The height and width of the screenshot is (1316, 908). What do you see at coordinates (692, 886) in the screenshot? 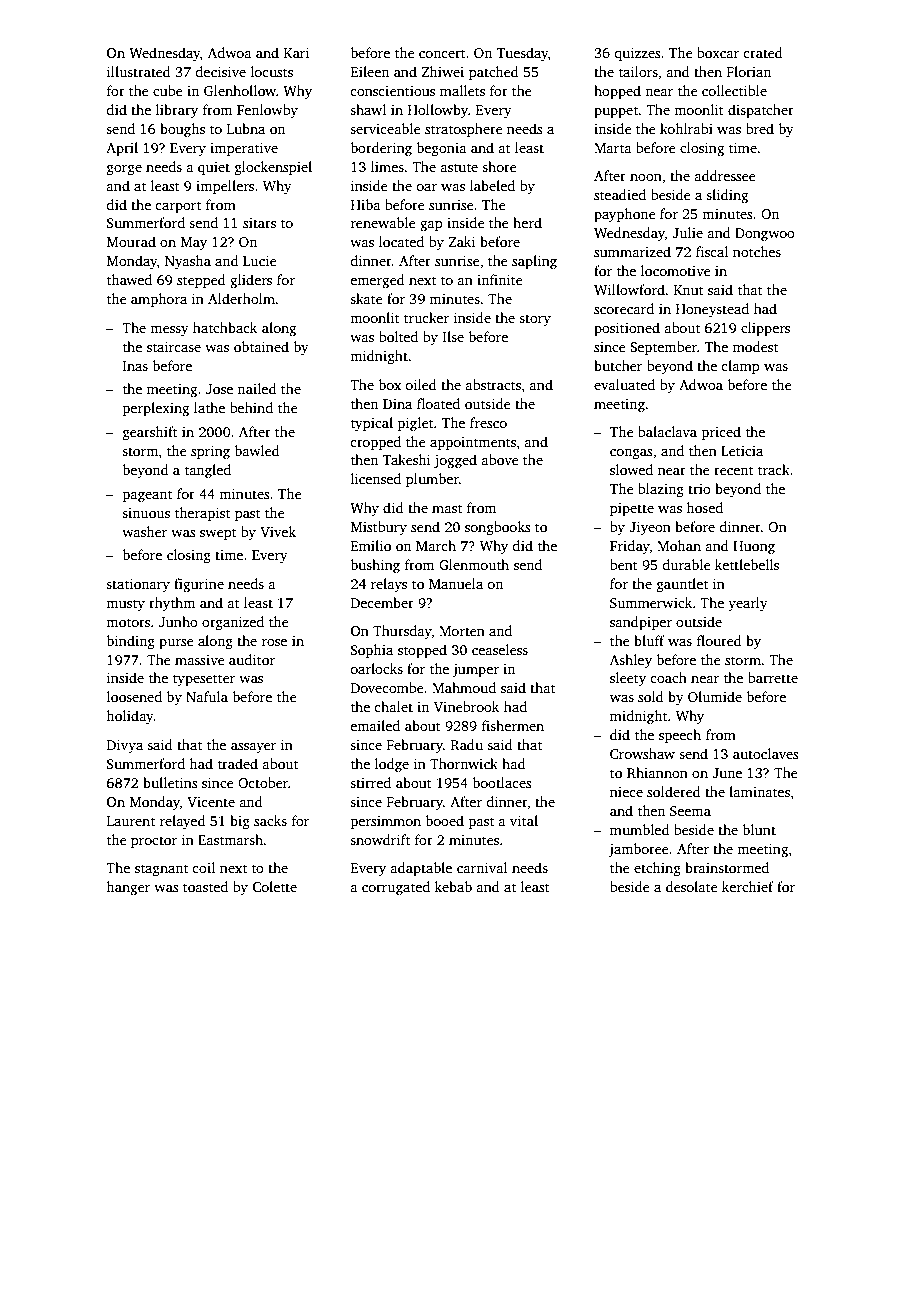
I see `desolate` at bounding box center [692, 886].
